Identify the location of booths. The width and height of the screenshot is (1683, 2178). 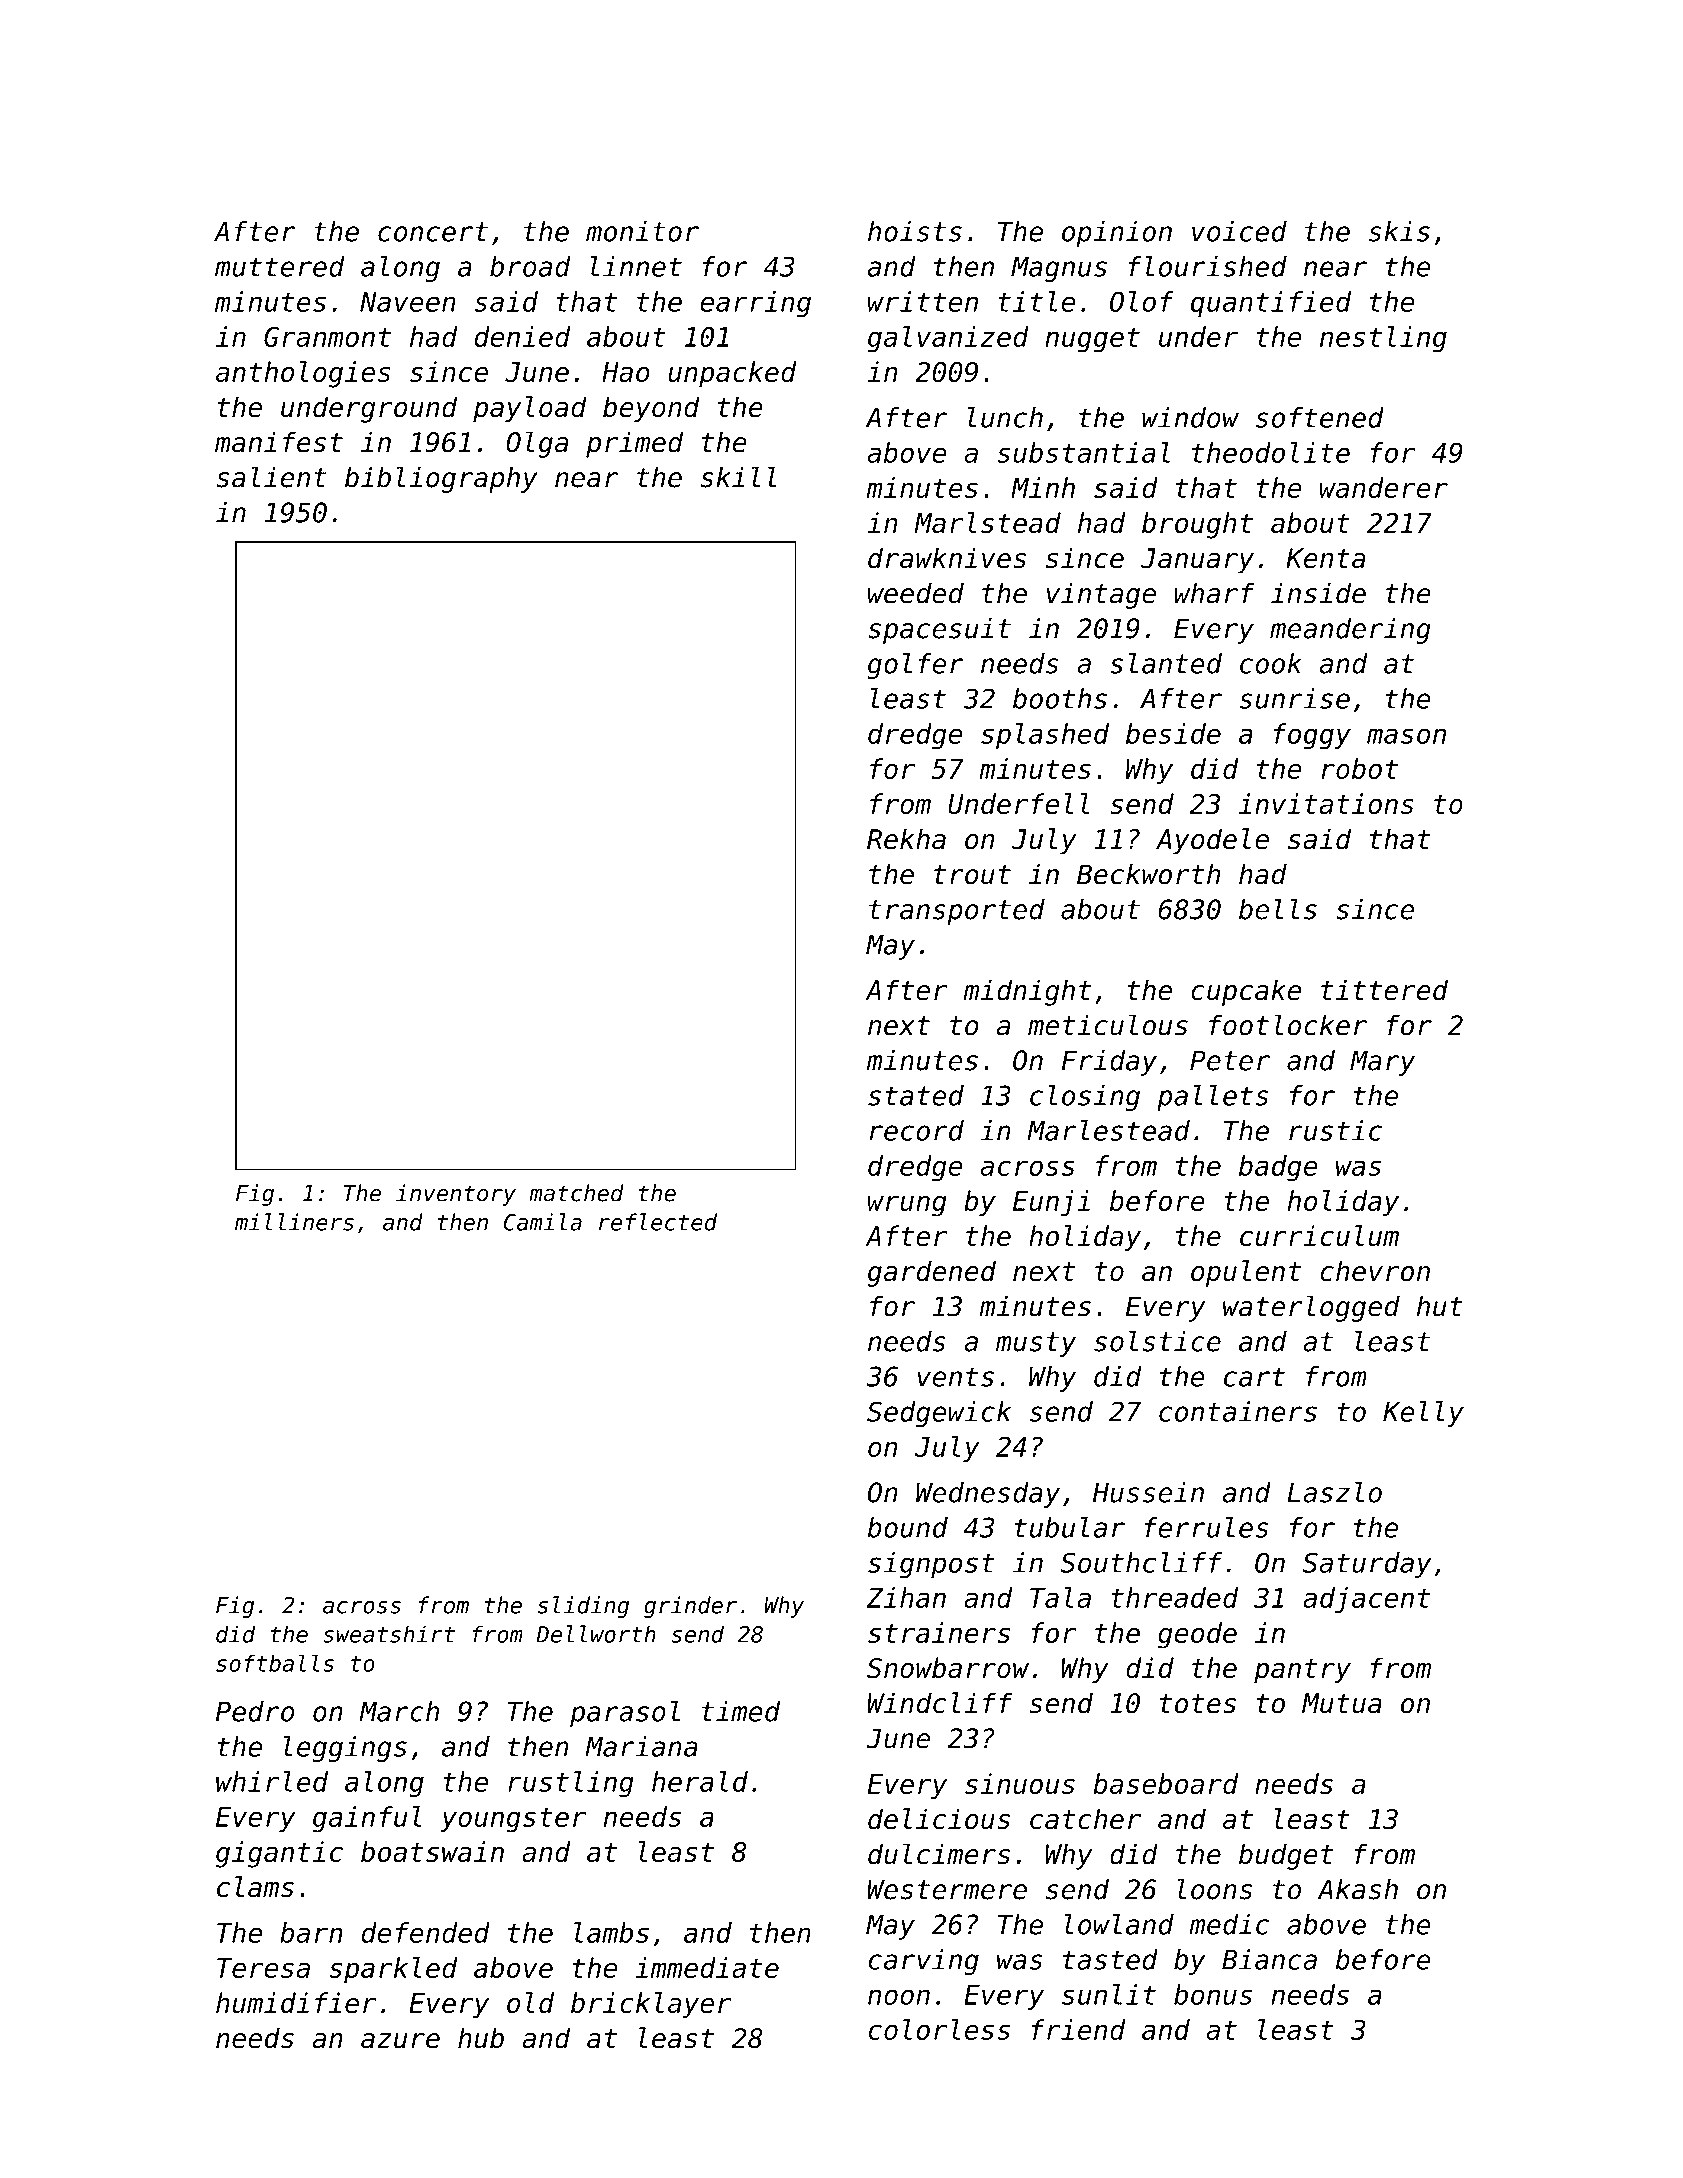
(1060, 698).
